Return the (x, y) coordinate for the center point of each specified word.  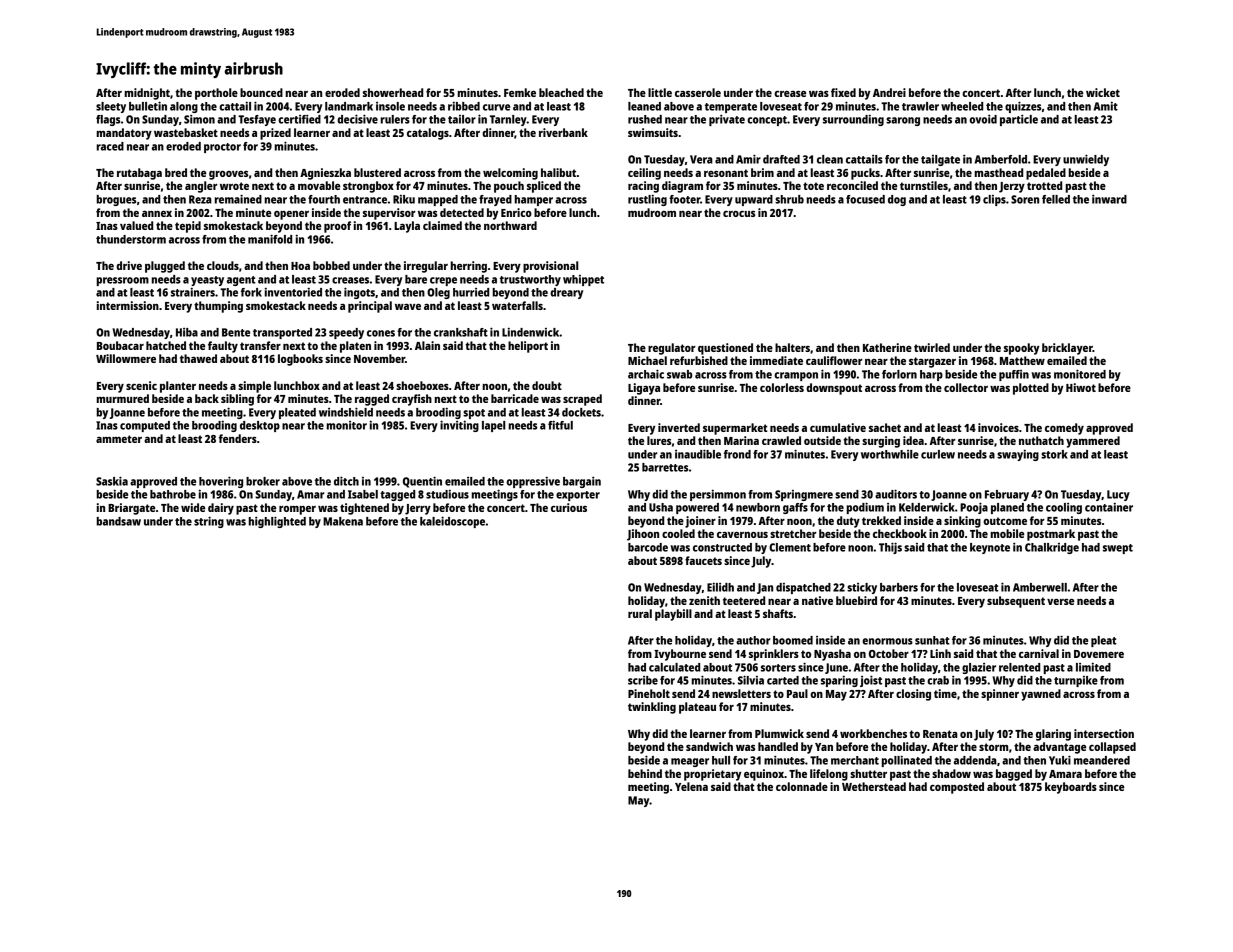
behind (645, 773)
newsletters (741, 693)
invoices (998, 427)
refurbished (699, 360)
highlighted (277, 522)
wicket (1103, 92)
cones (381, 333)
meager (690, 762)
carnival (1039, 653)
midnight (147, 94)
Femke (520, 92)
